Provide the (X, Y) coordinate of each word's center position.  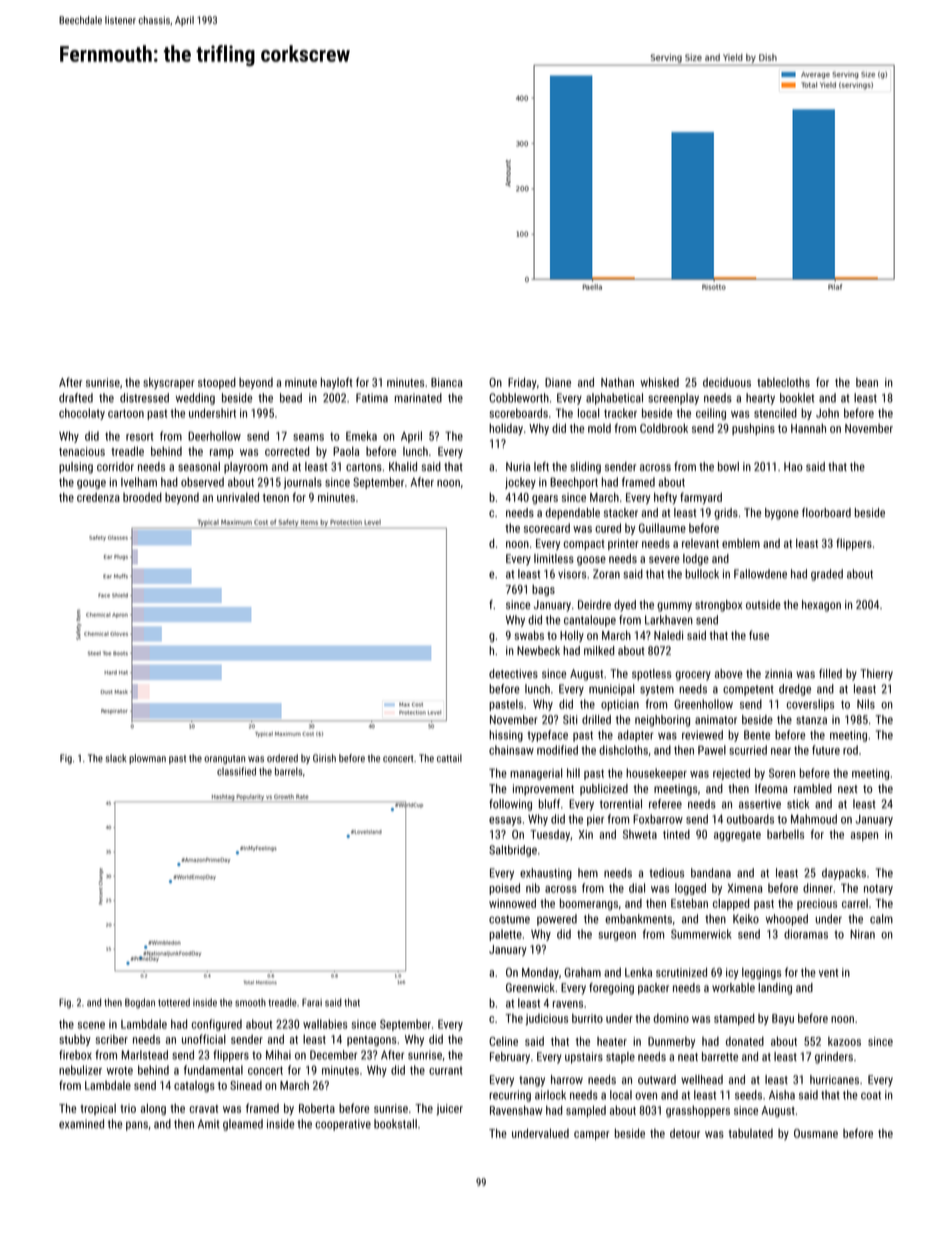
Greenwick (530, 987)
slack (116, 758)
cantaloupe (590, 621)
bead (291, 398)
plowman (147, 759)
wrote (120, 1070)
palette (505, 935)
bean (867, 382)
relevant (700, 543)
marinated (418, 398)
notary (878, 889)
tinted (676, 834)
